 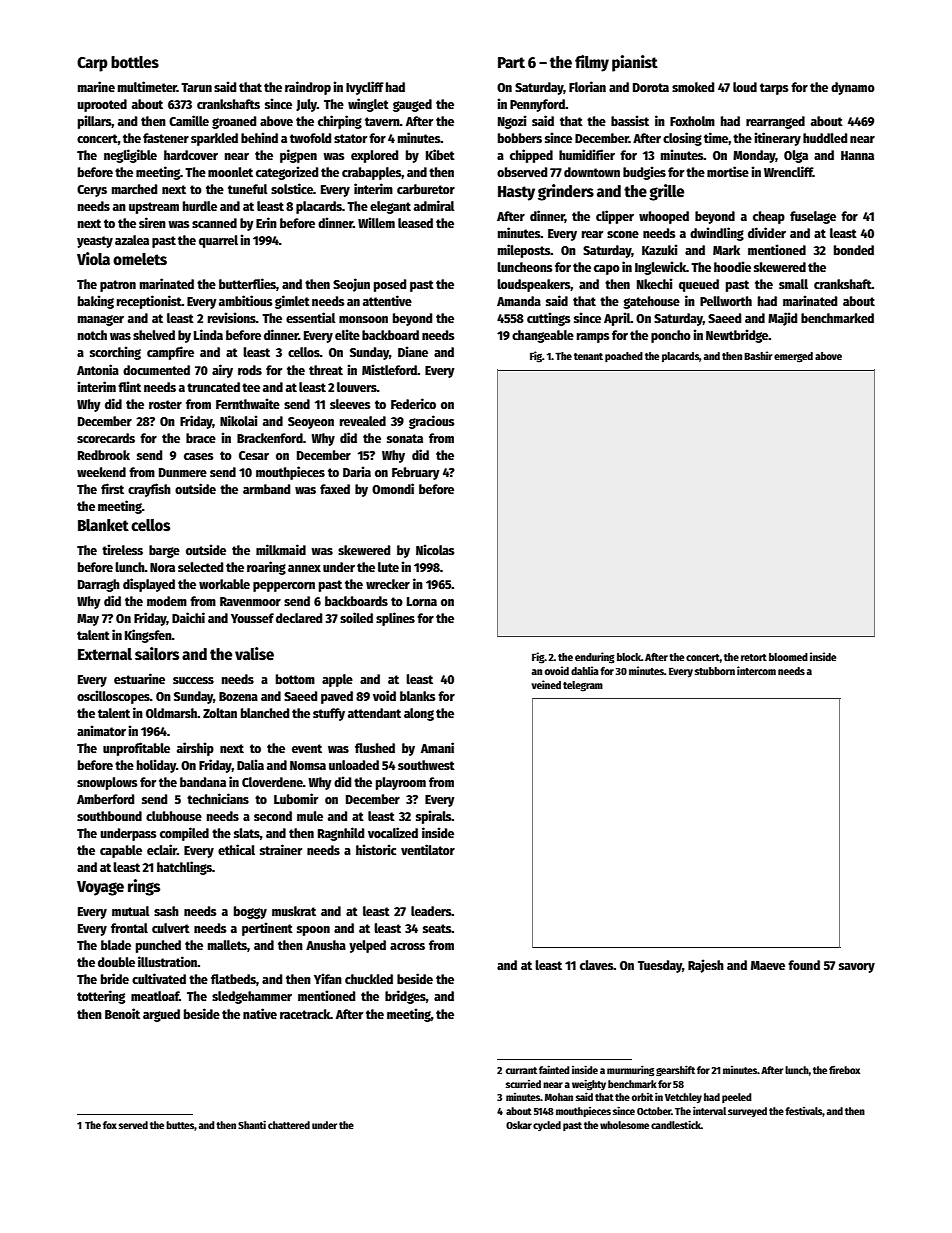 What do you see at coordinates (857, 968) in the page?
I see `savory` at bounding box center [857, 968].
